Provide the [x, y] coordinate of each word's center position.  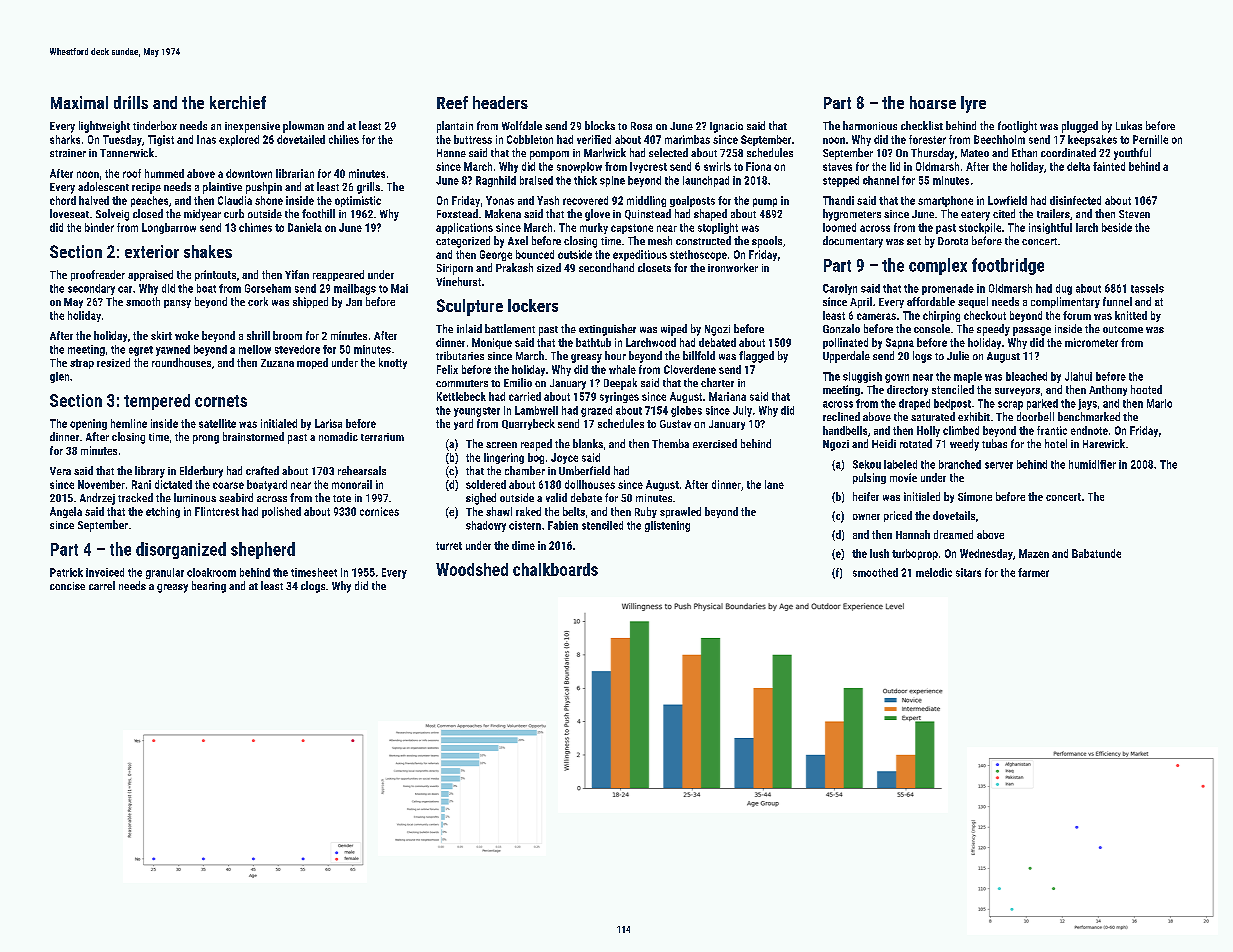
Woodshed [472, 569]
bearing [209, 587]
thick [585, 180]
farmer [1033, 572]
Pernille [1150, 139]
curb [234, 213]
